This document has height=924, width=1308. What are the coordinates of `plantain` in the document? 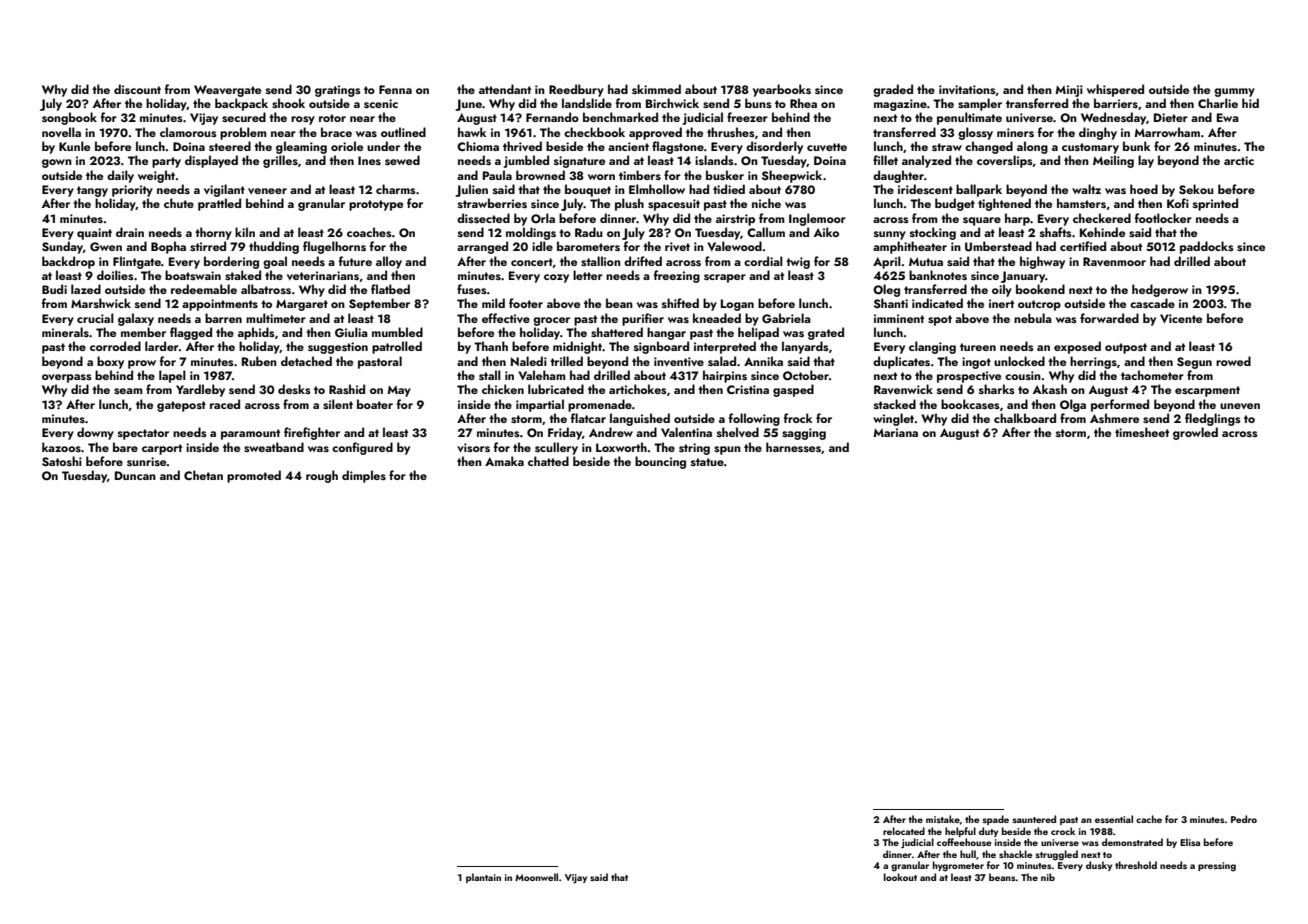 It's located at (483, 878).
